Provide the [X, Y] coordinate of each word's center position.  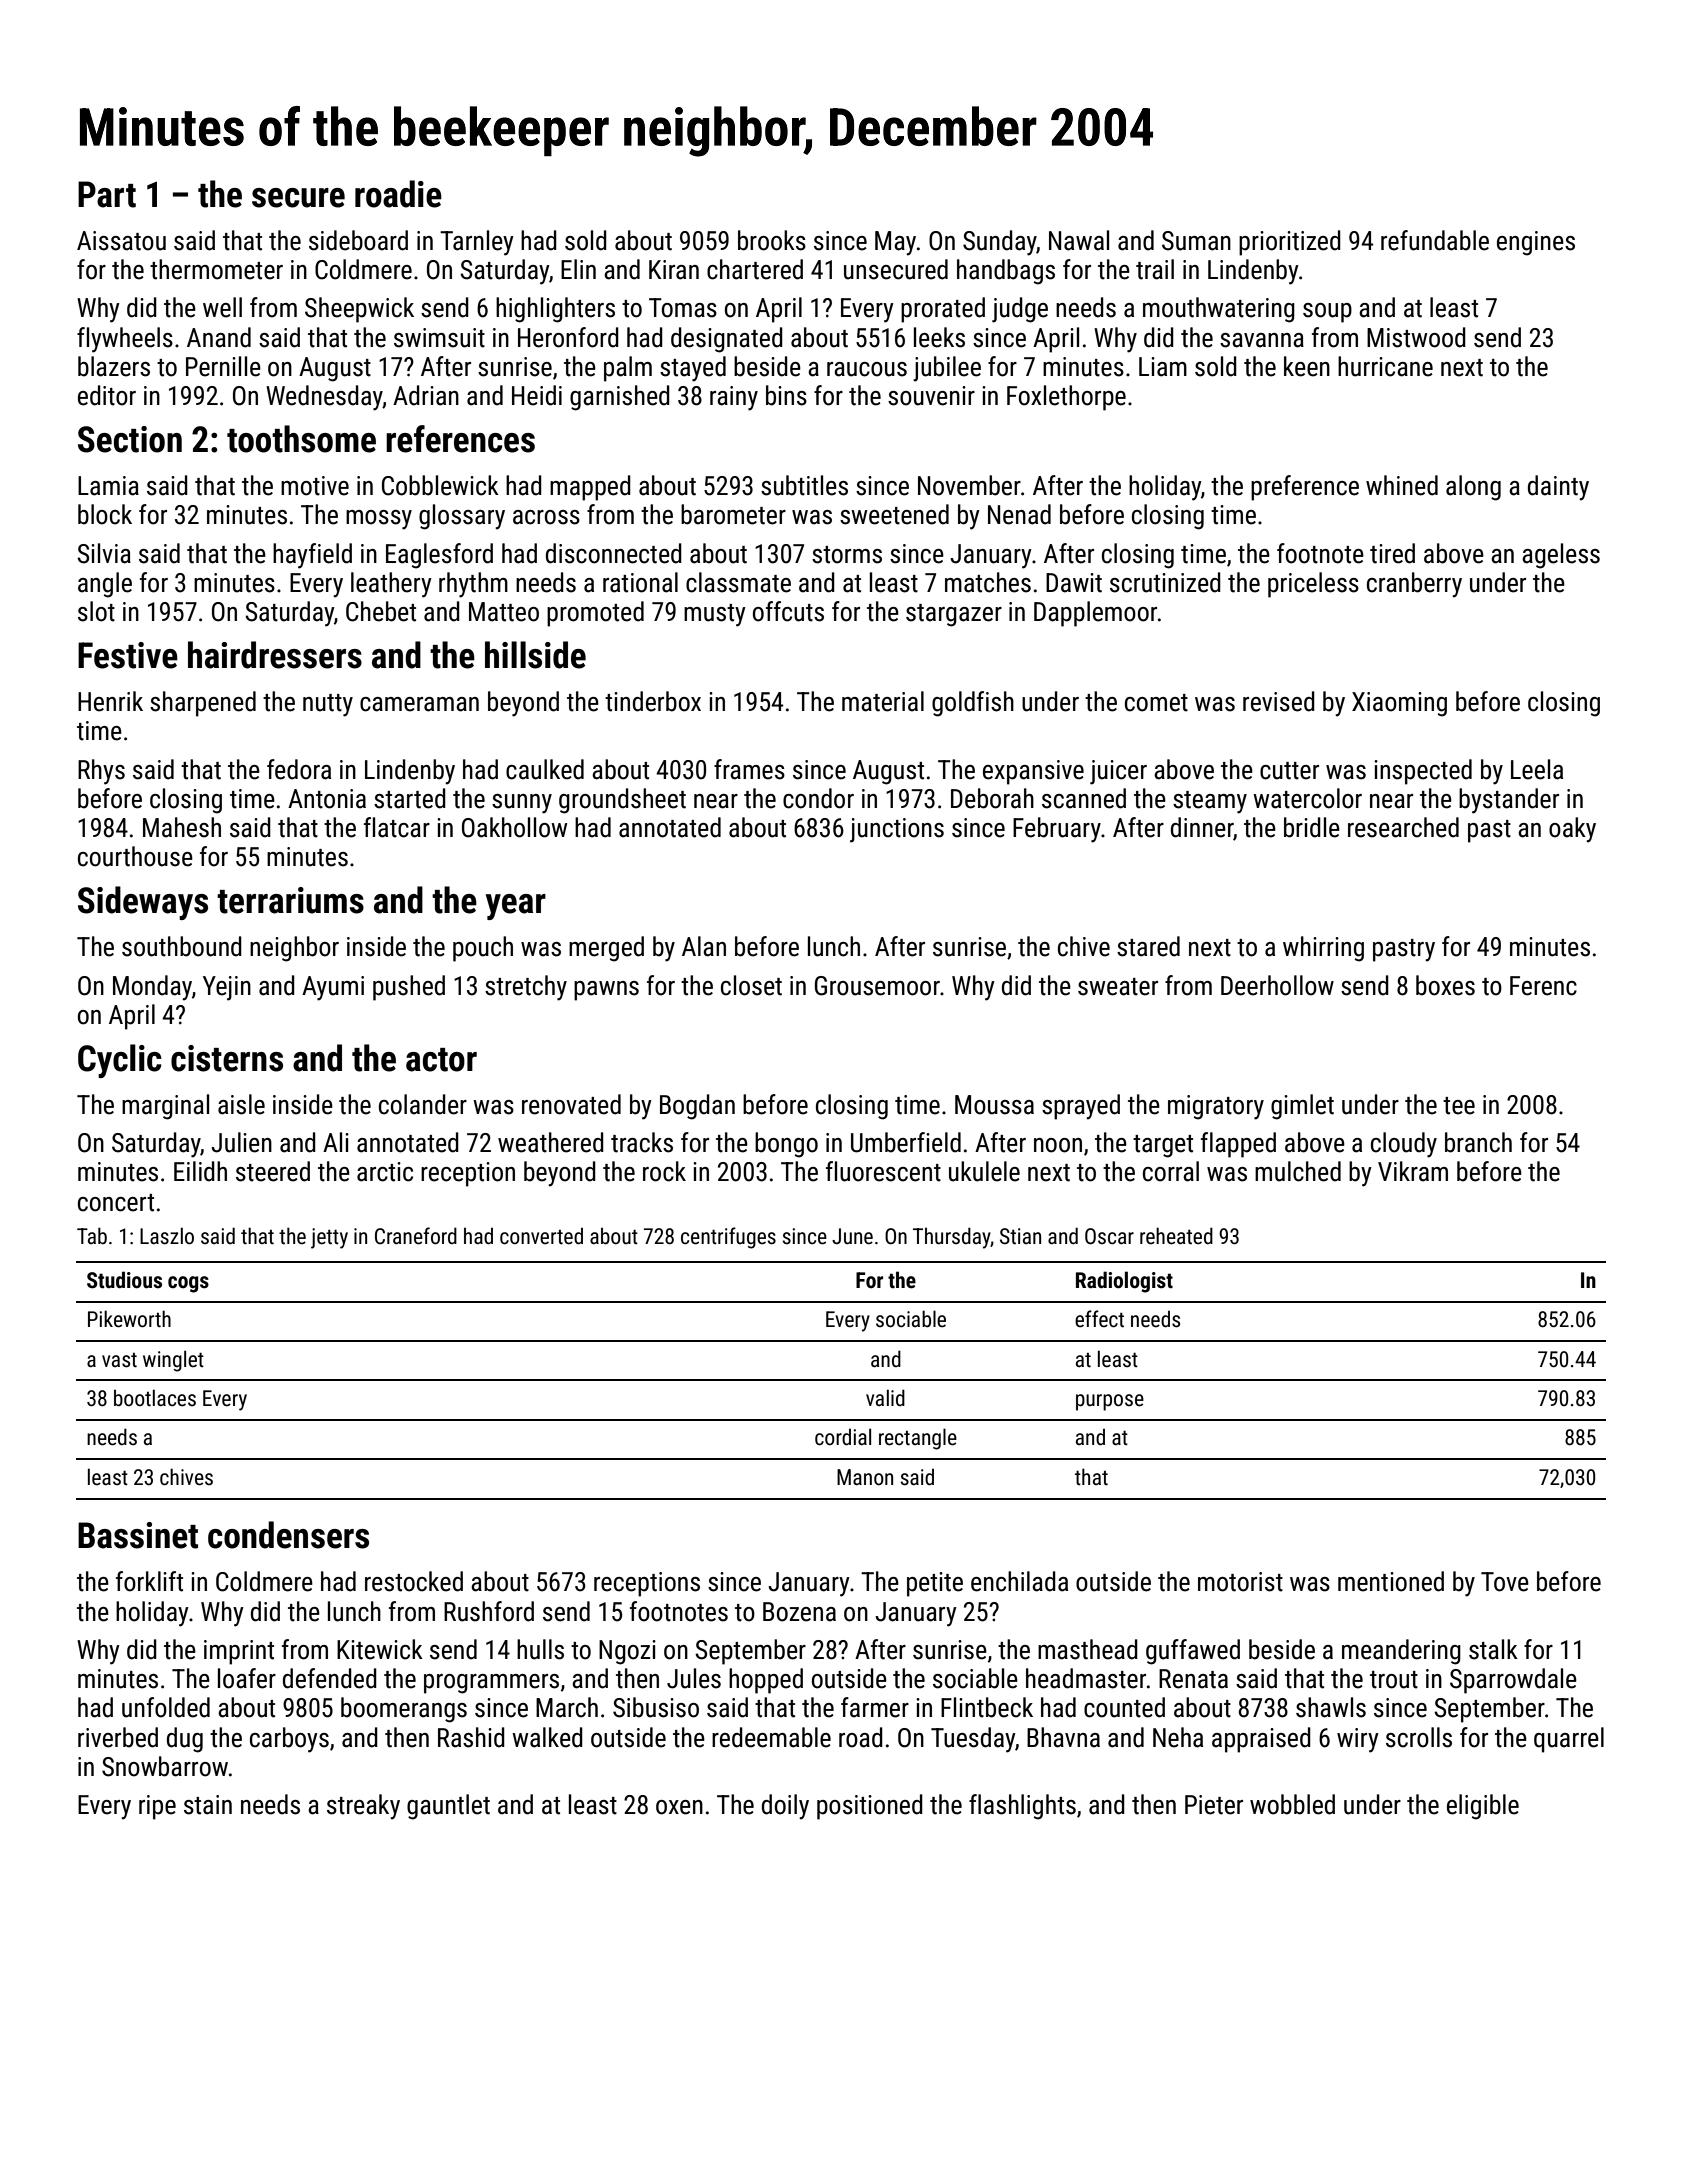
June [852, 1236]
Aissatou [121, 241]
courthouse [135, 856]
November [969, 485]
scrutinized [1165, 582]
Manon [865, 1477]
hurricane [1385, 366]
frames [749, 769]
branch [1478, 1142]
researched [1403, 827]
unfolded [166, 1707]
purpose [1110, 1402]
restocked [414, 1581]
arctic [385, 1172]
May [895, 243]
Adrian [426, 395]
